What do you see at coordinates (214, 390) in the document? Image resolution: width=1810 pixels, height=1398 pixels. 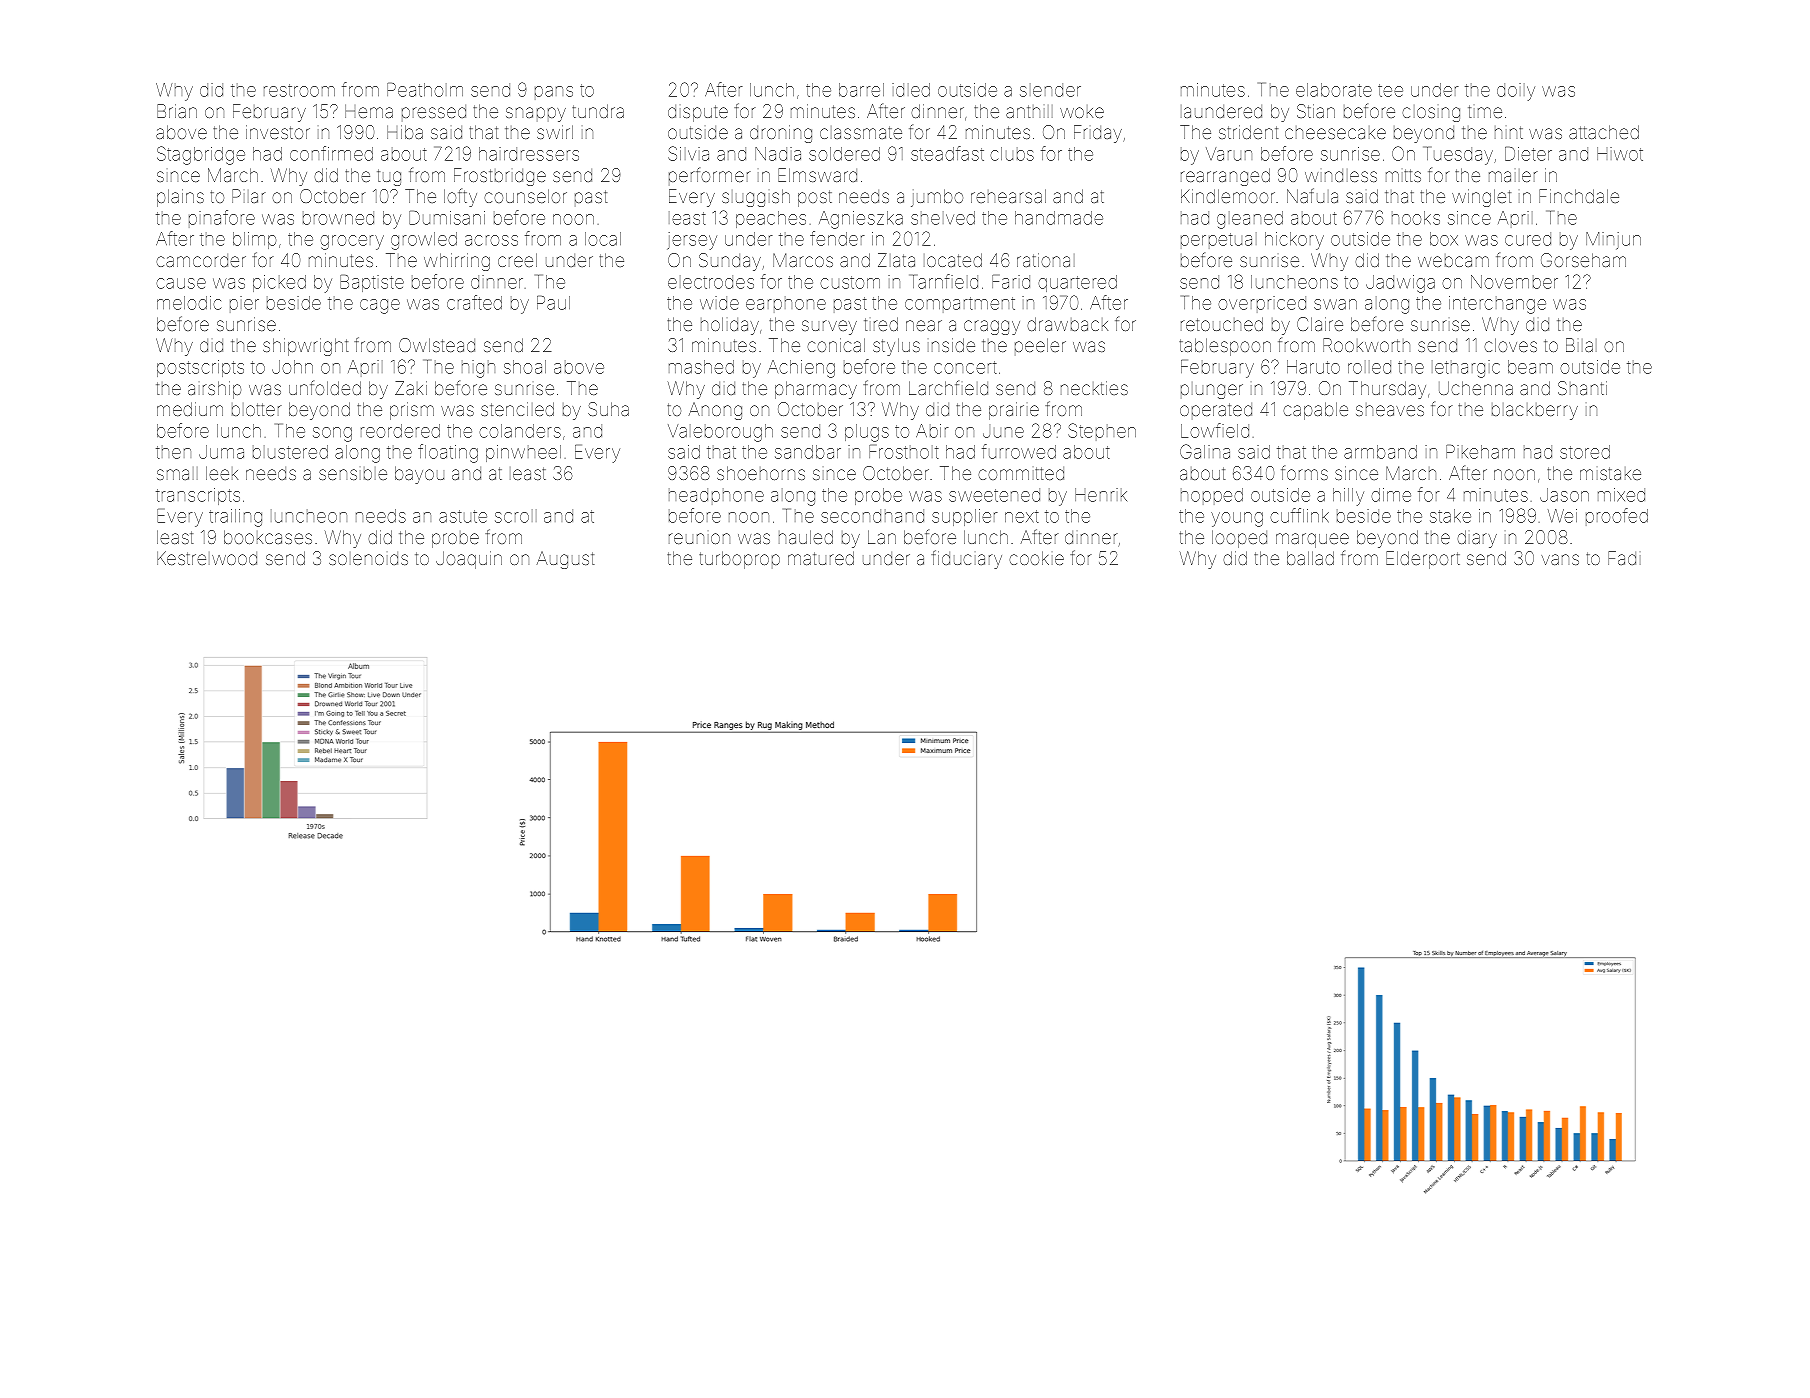 I see `airship` at bounding box center [214, 390].
